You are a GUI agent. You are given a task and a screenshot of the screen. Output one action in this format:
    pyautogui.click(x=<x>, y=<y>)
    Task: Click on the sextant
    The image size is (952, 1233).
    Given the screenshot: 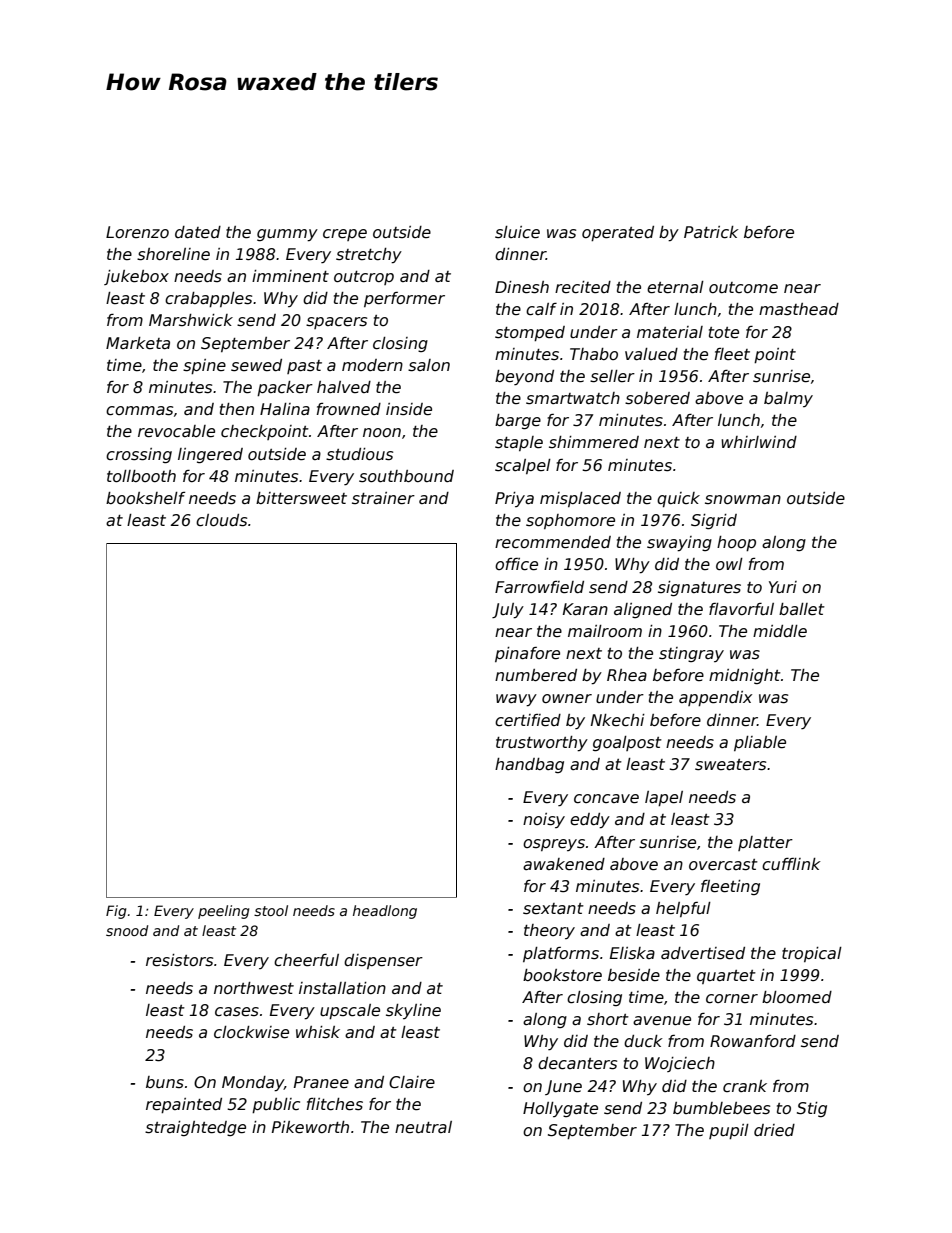 What is the action you would take?
    pyautogui.click(x=553, y=909)
